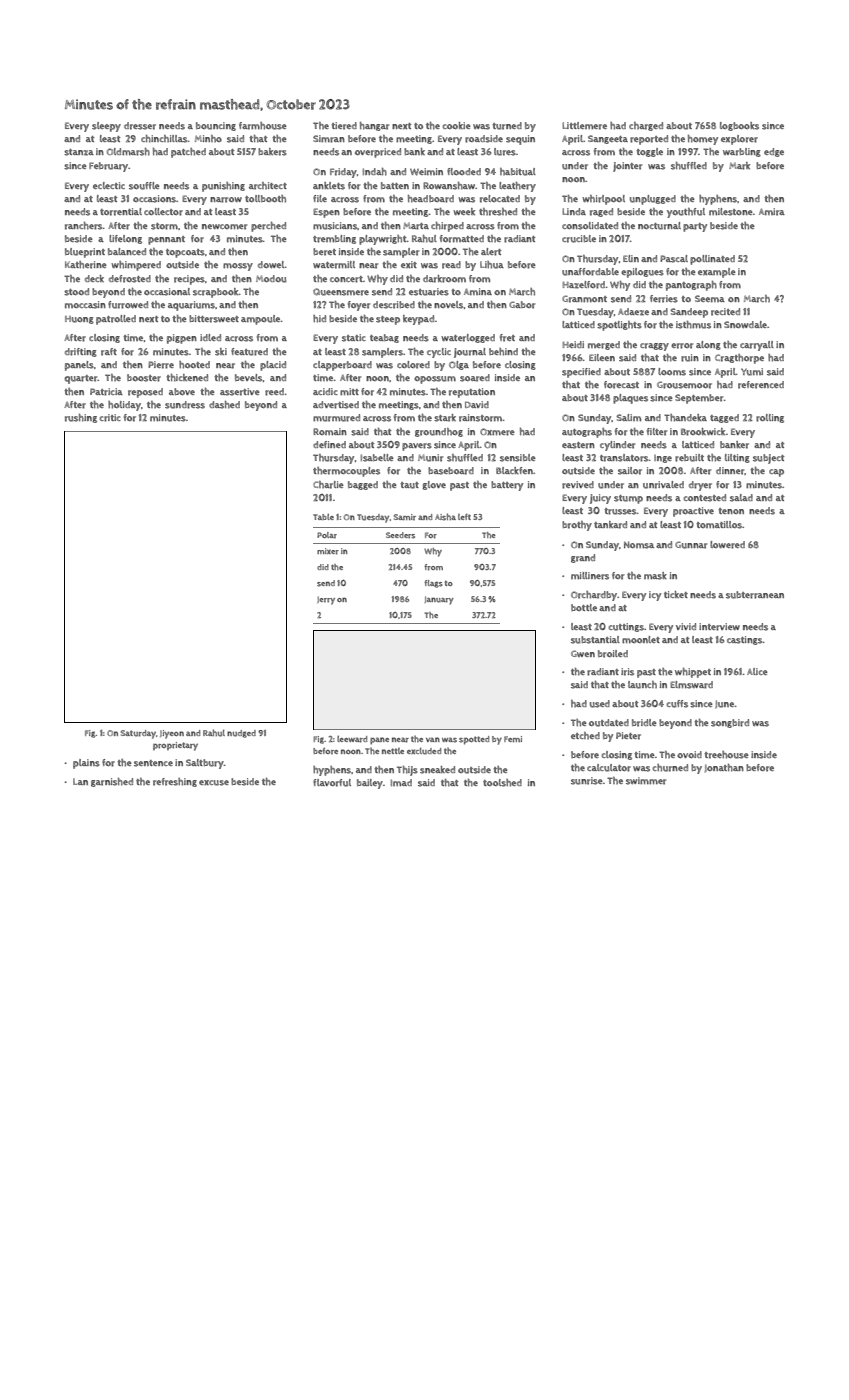 This document has height=1400, width=849. I want to click on toolshed, so click(502, 783).
